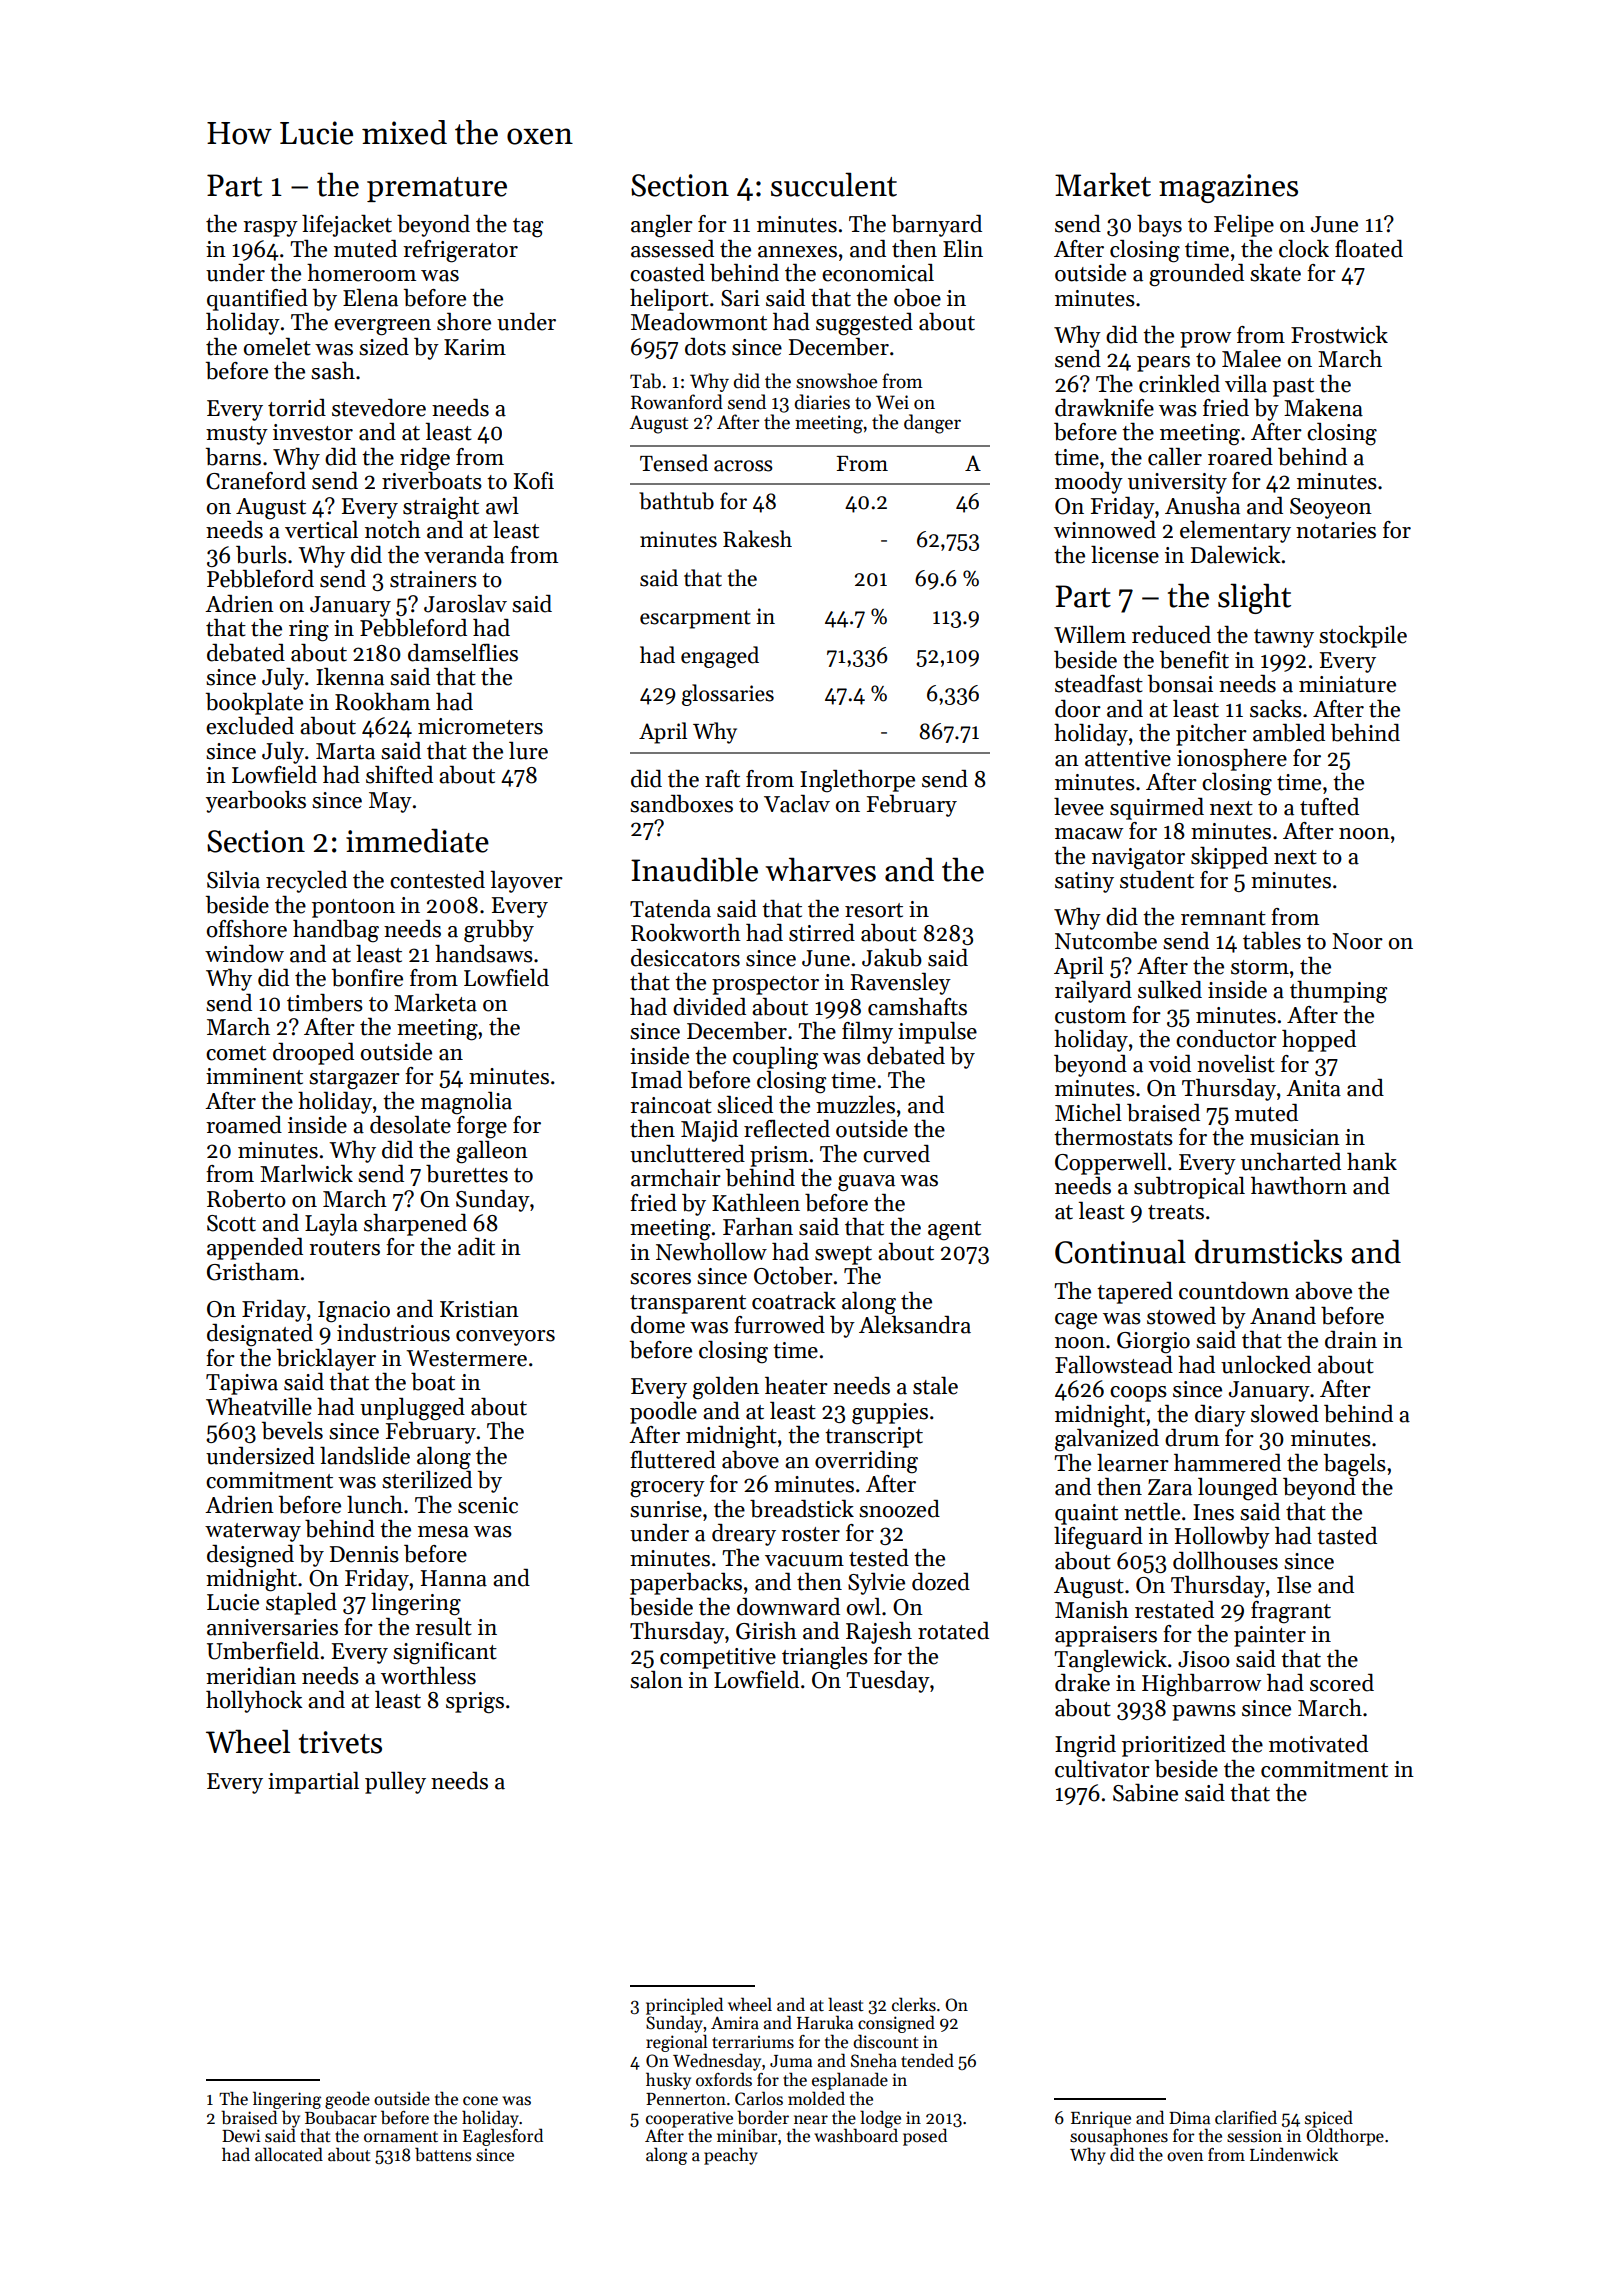  Describe the element at coordinates (297, 408) in the image. I see `torrid` at that location.
